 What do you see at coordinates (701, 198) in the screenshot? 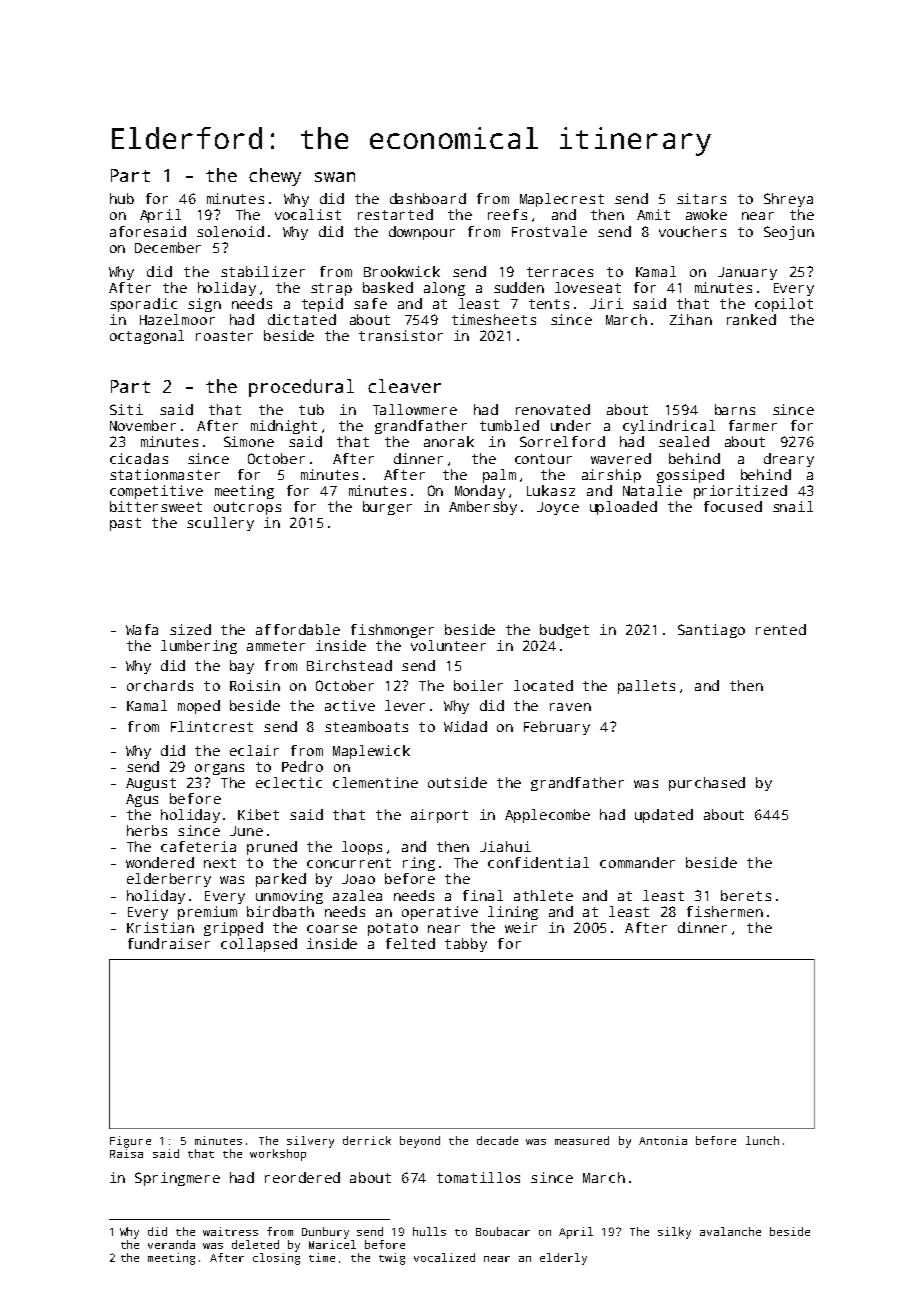
I see `sitars` at bounding box center [701, 198].
